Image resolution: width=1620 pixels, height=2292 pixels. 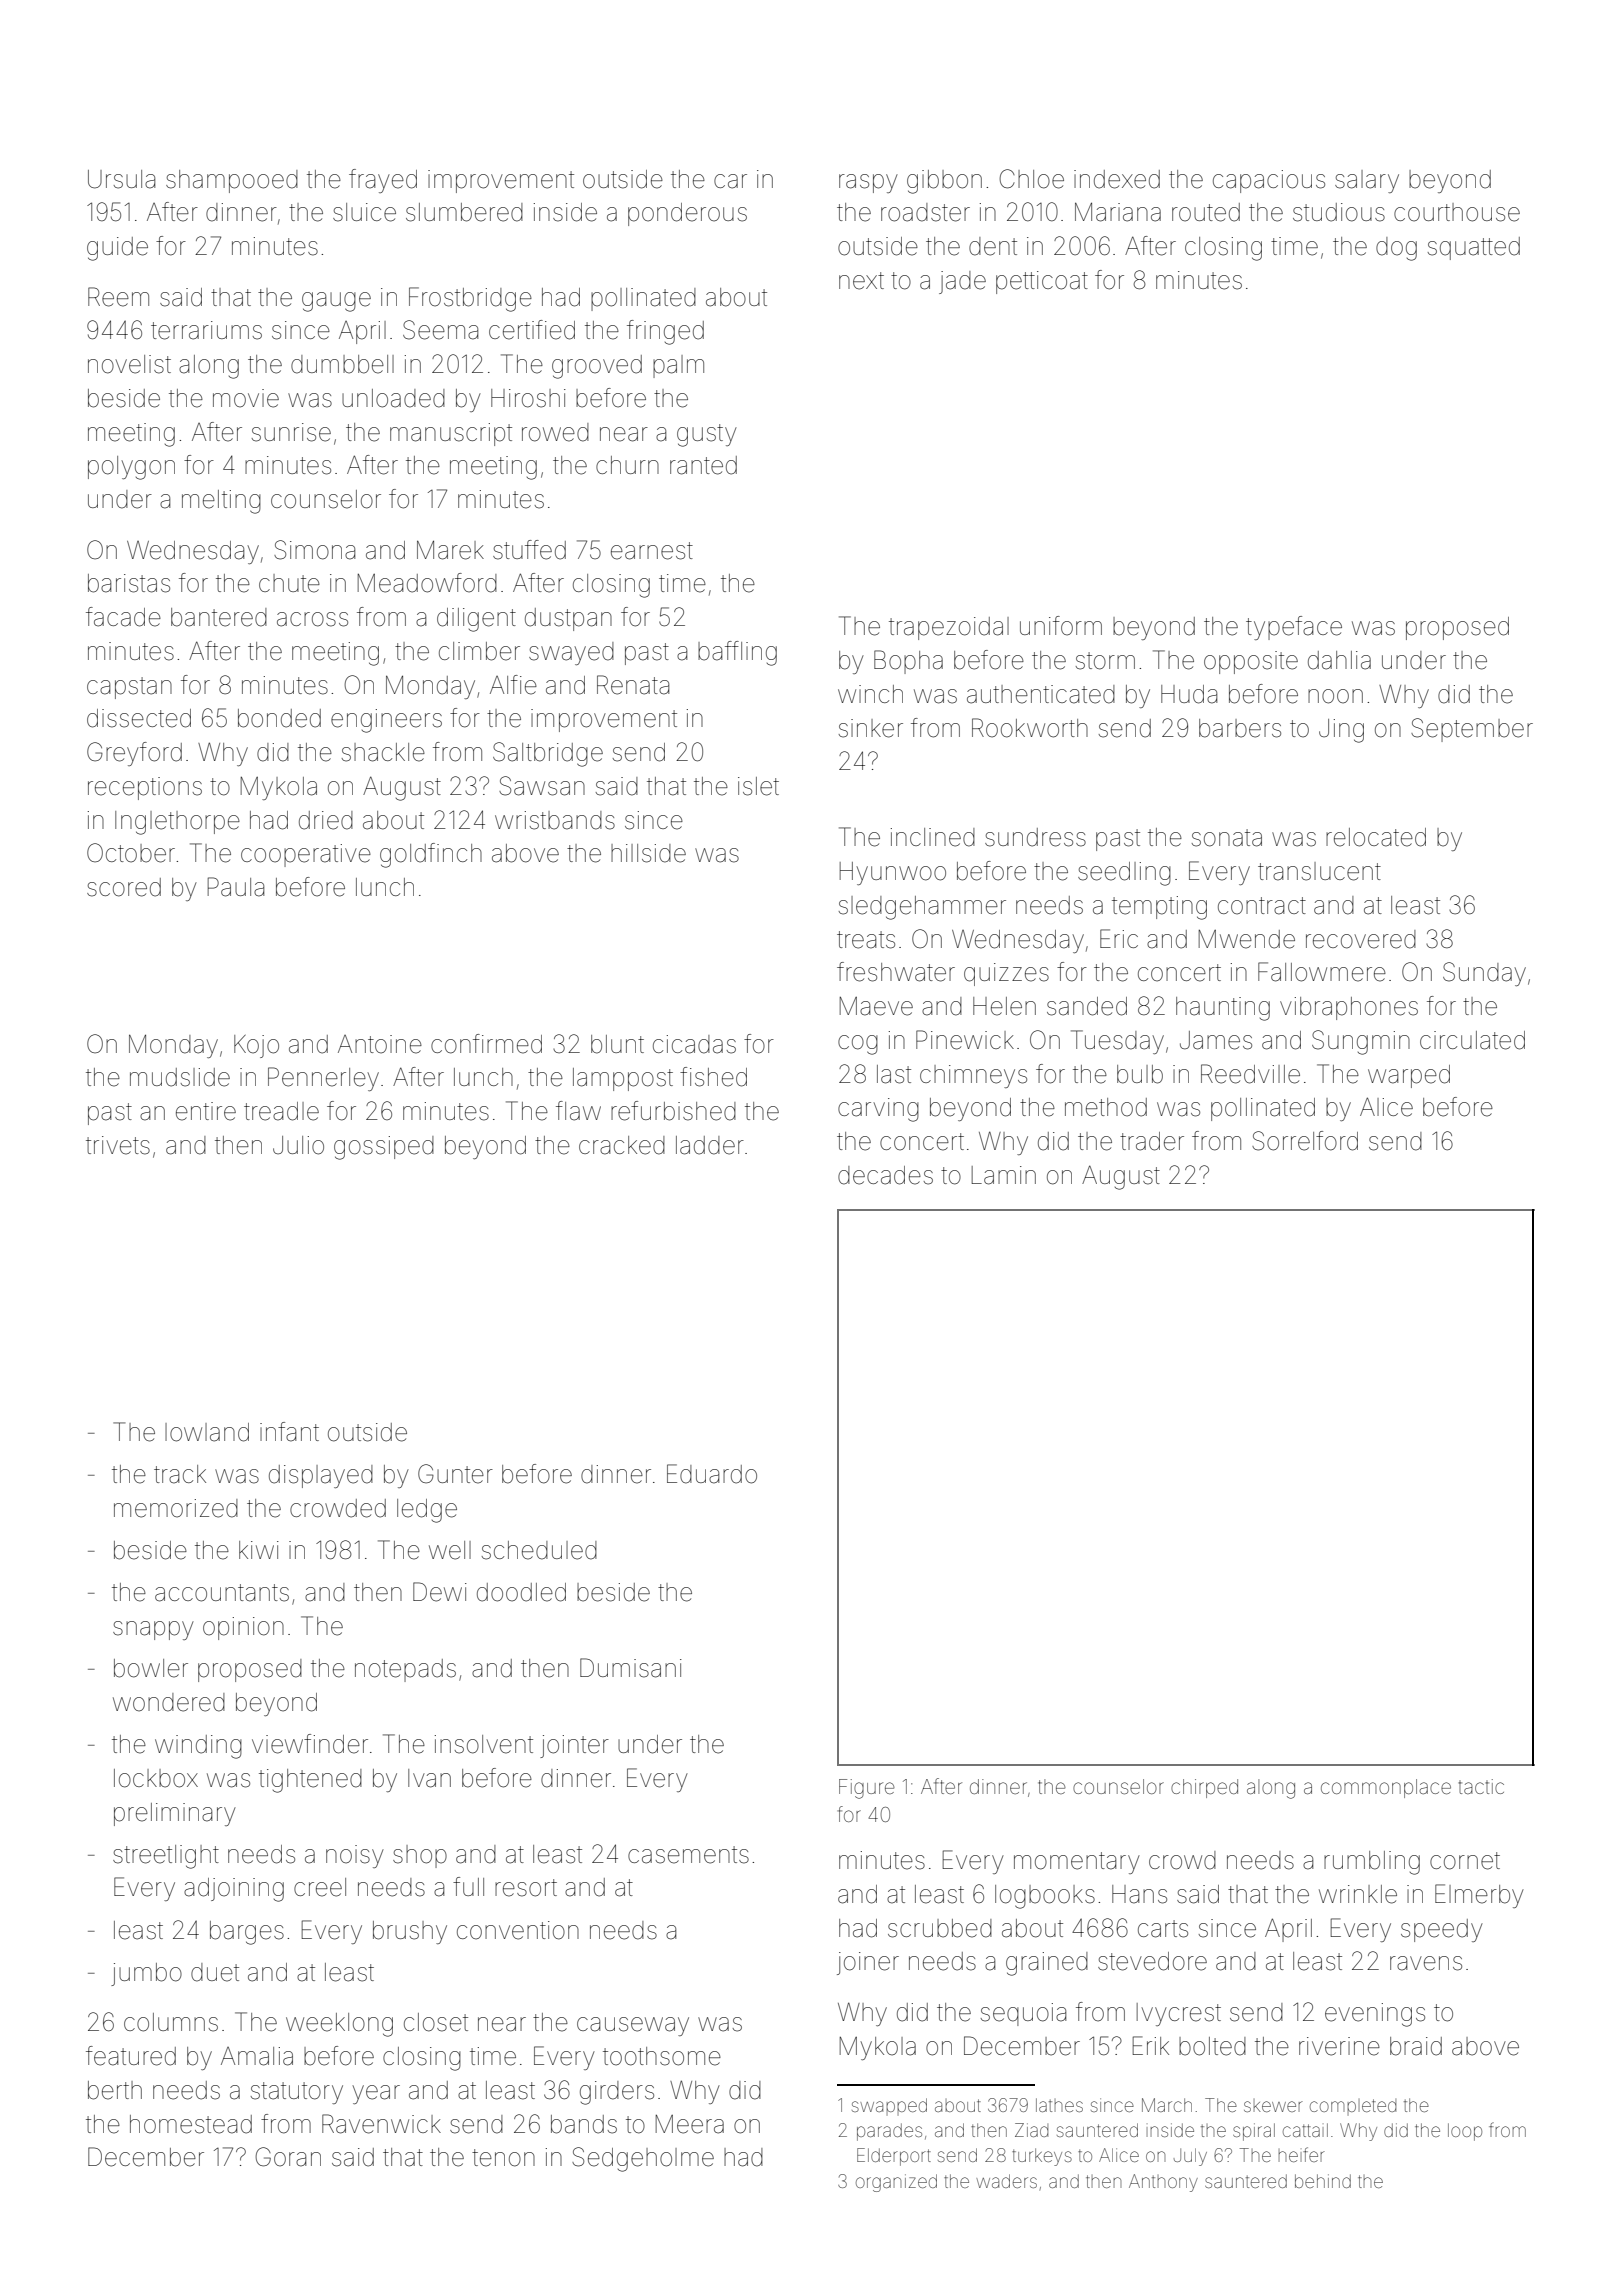 I want to click on mudslide, so click(x=180, y=1077).
